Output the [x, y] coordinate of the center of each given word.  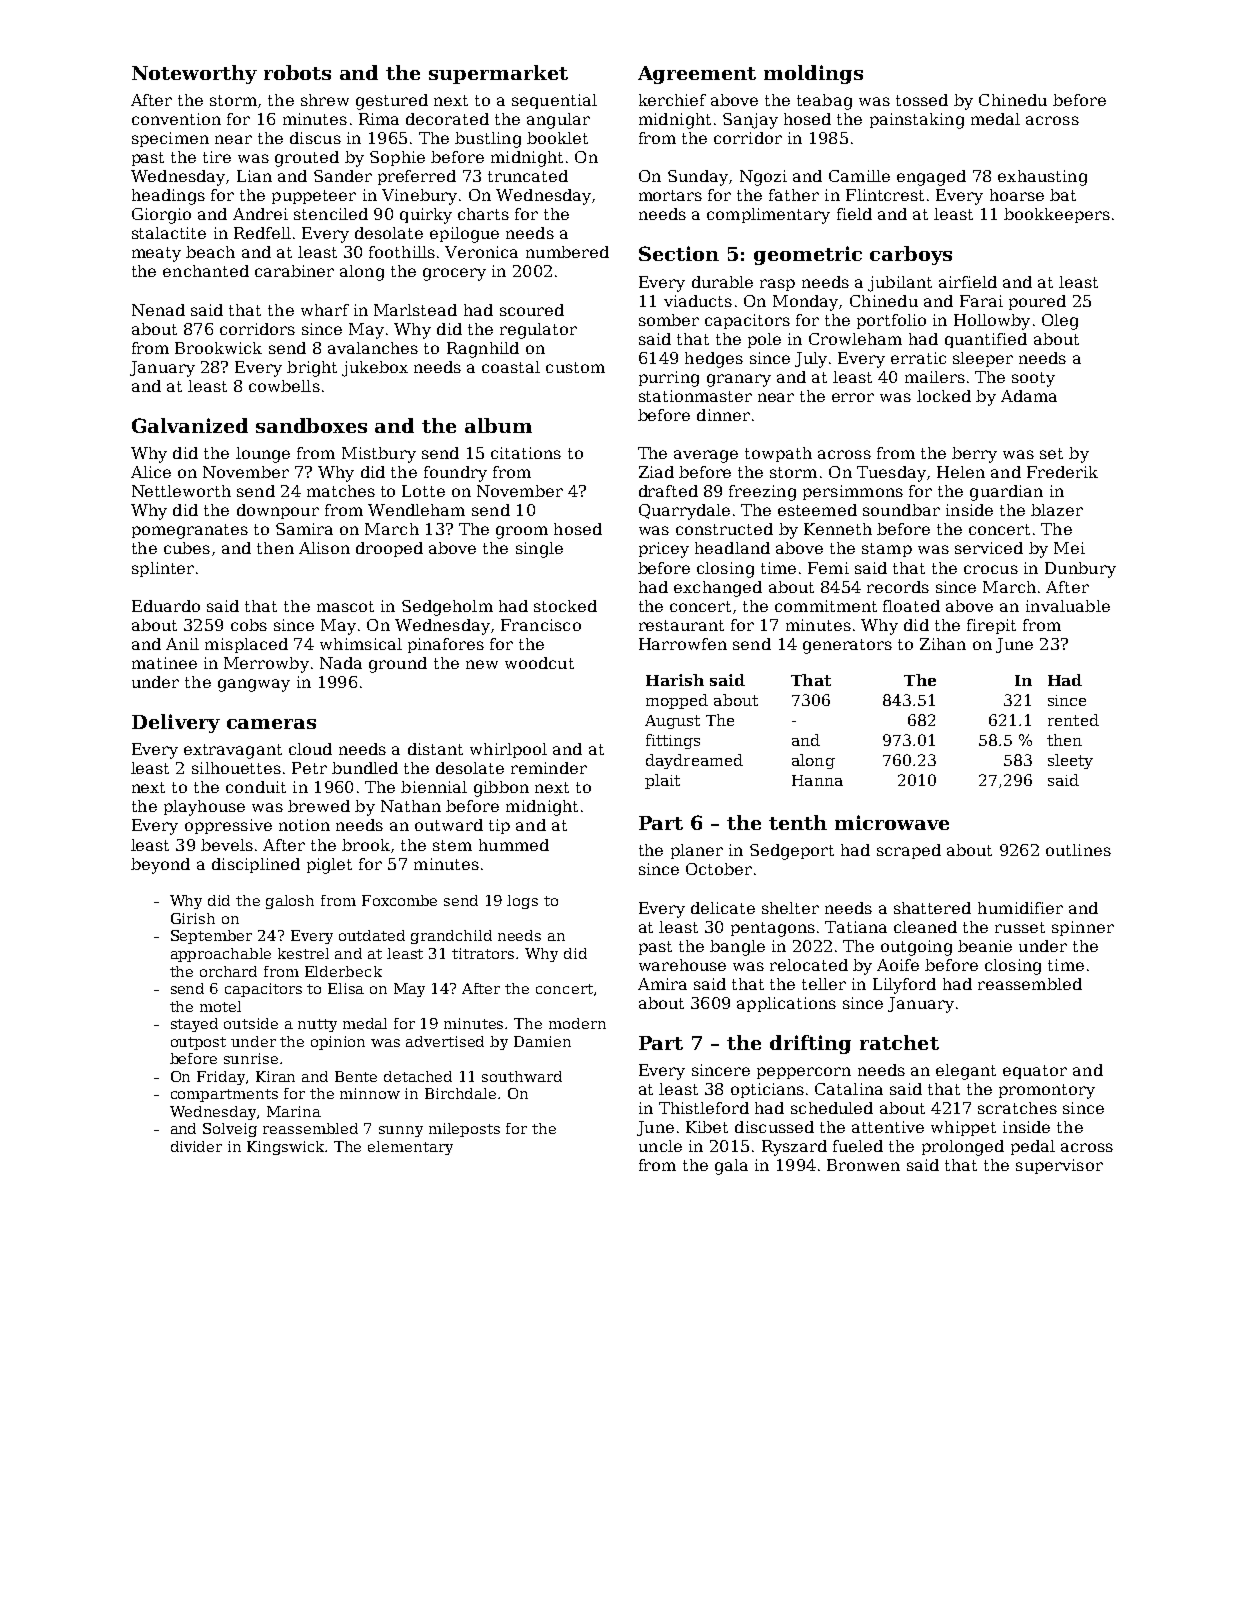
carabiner [294, 271]
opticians [767, 1090]
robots [297, 72]
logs [522, 902]
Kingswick [286, 1148]
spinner [1083, 928]
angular [558, 121]
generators [847, 646]
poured [1037, 302]
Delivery [176, 723]
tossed [922, 100]
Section [679, 253]
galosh [290, 902]
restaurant [681, 625]
